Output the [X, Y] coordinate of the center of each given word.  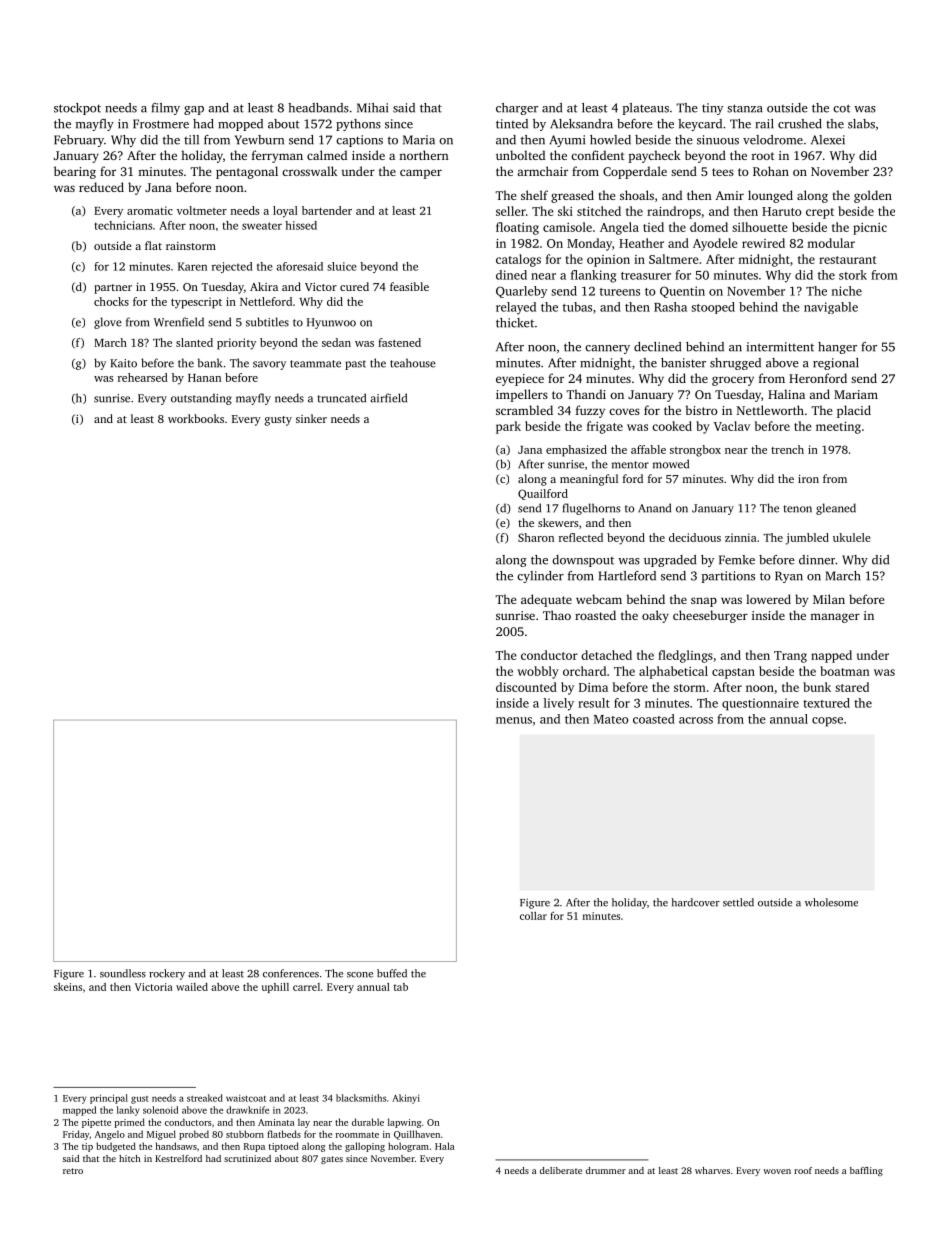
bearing [75, 172]
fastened [399, 342]
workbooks [196, 418]
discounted [526, 687]
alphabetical [673, 672]
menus [514, 720]
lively [559, 704]
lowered [768, 599]
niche [846, 291]
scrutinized [247, 1158]
